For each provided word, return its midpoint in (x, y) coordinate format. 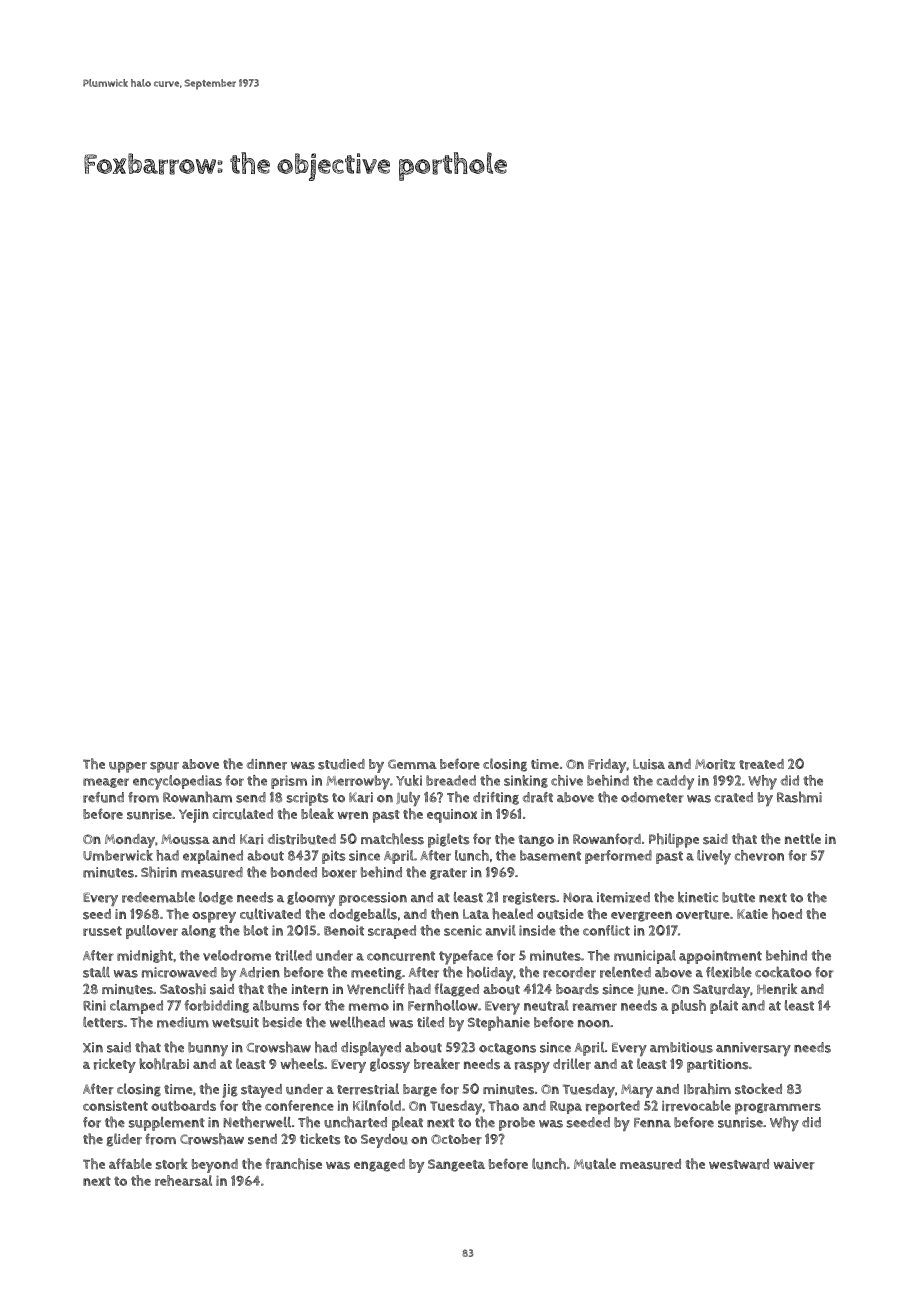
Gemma (412, 764)
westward (739, 1164)
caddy (675, 782)
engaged (379, 1165)
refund (103, 797)
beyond (215, 1166)
